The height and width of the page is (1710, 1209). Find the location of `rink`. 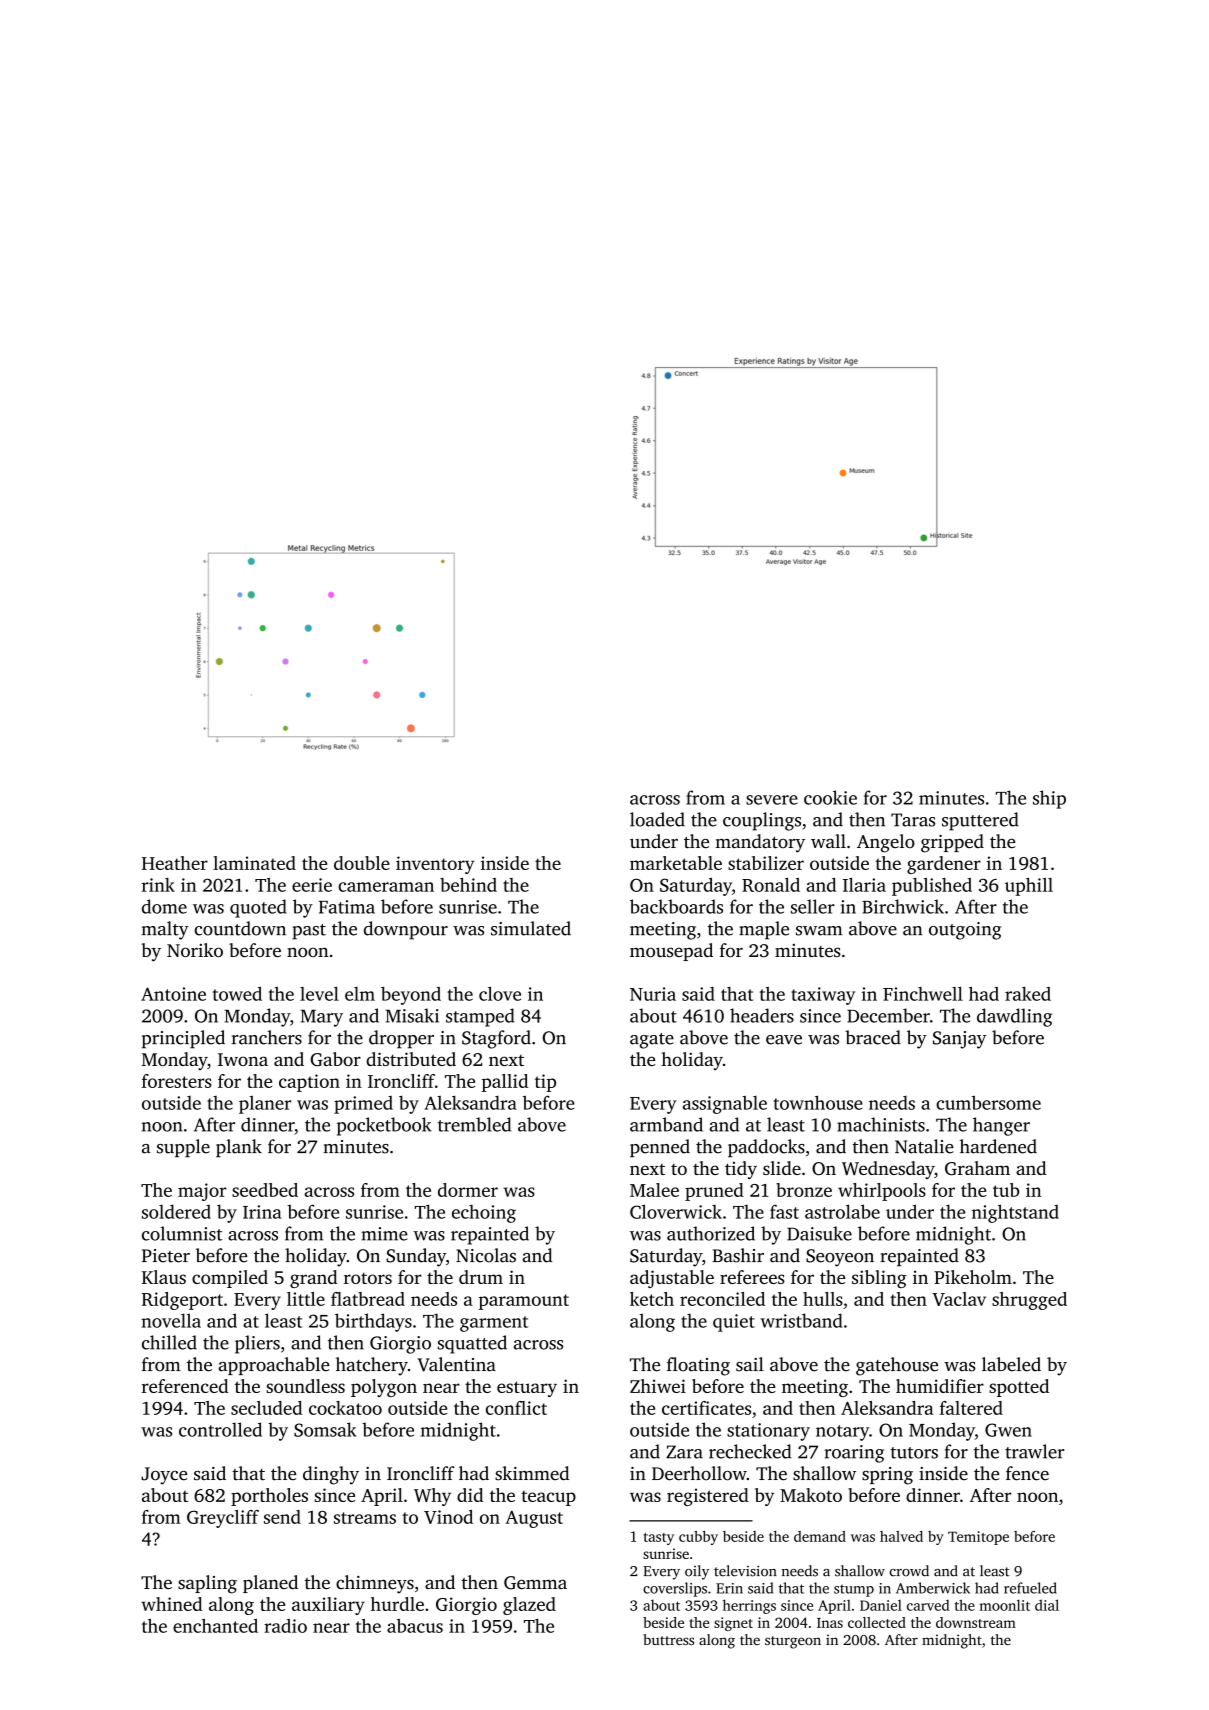

rink is located at coordinates (158, 885).
